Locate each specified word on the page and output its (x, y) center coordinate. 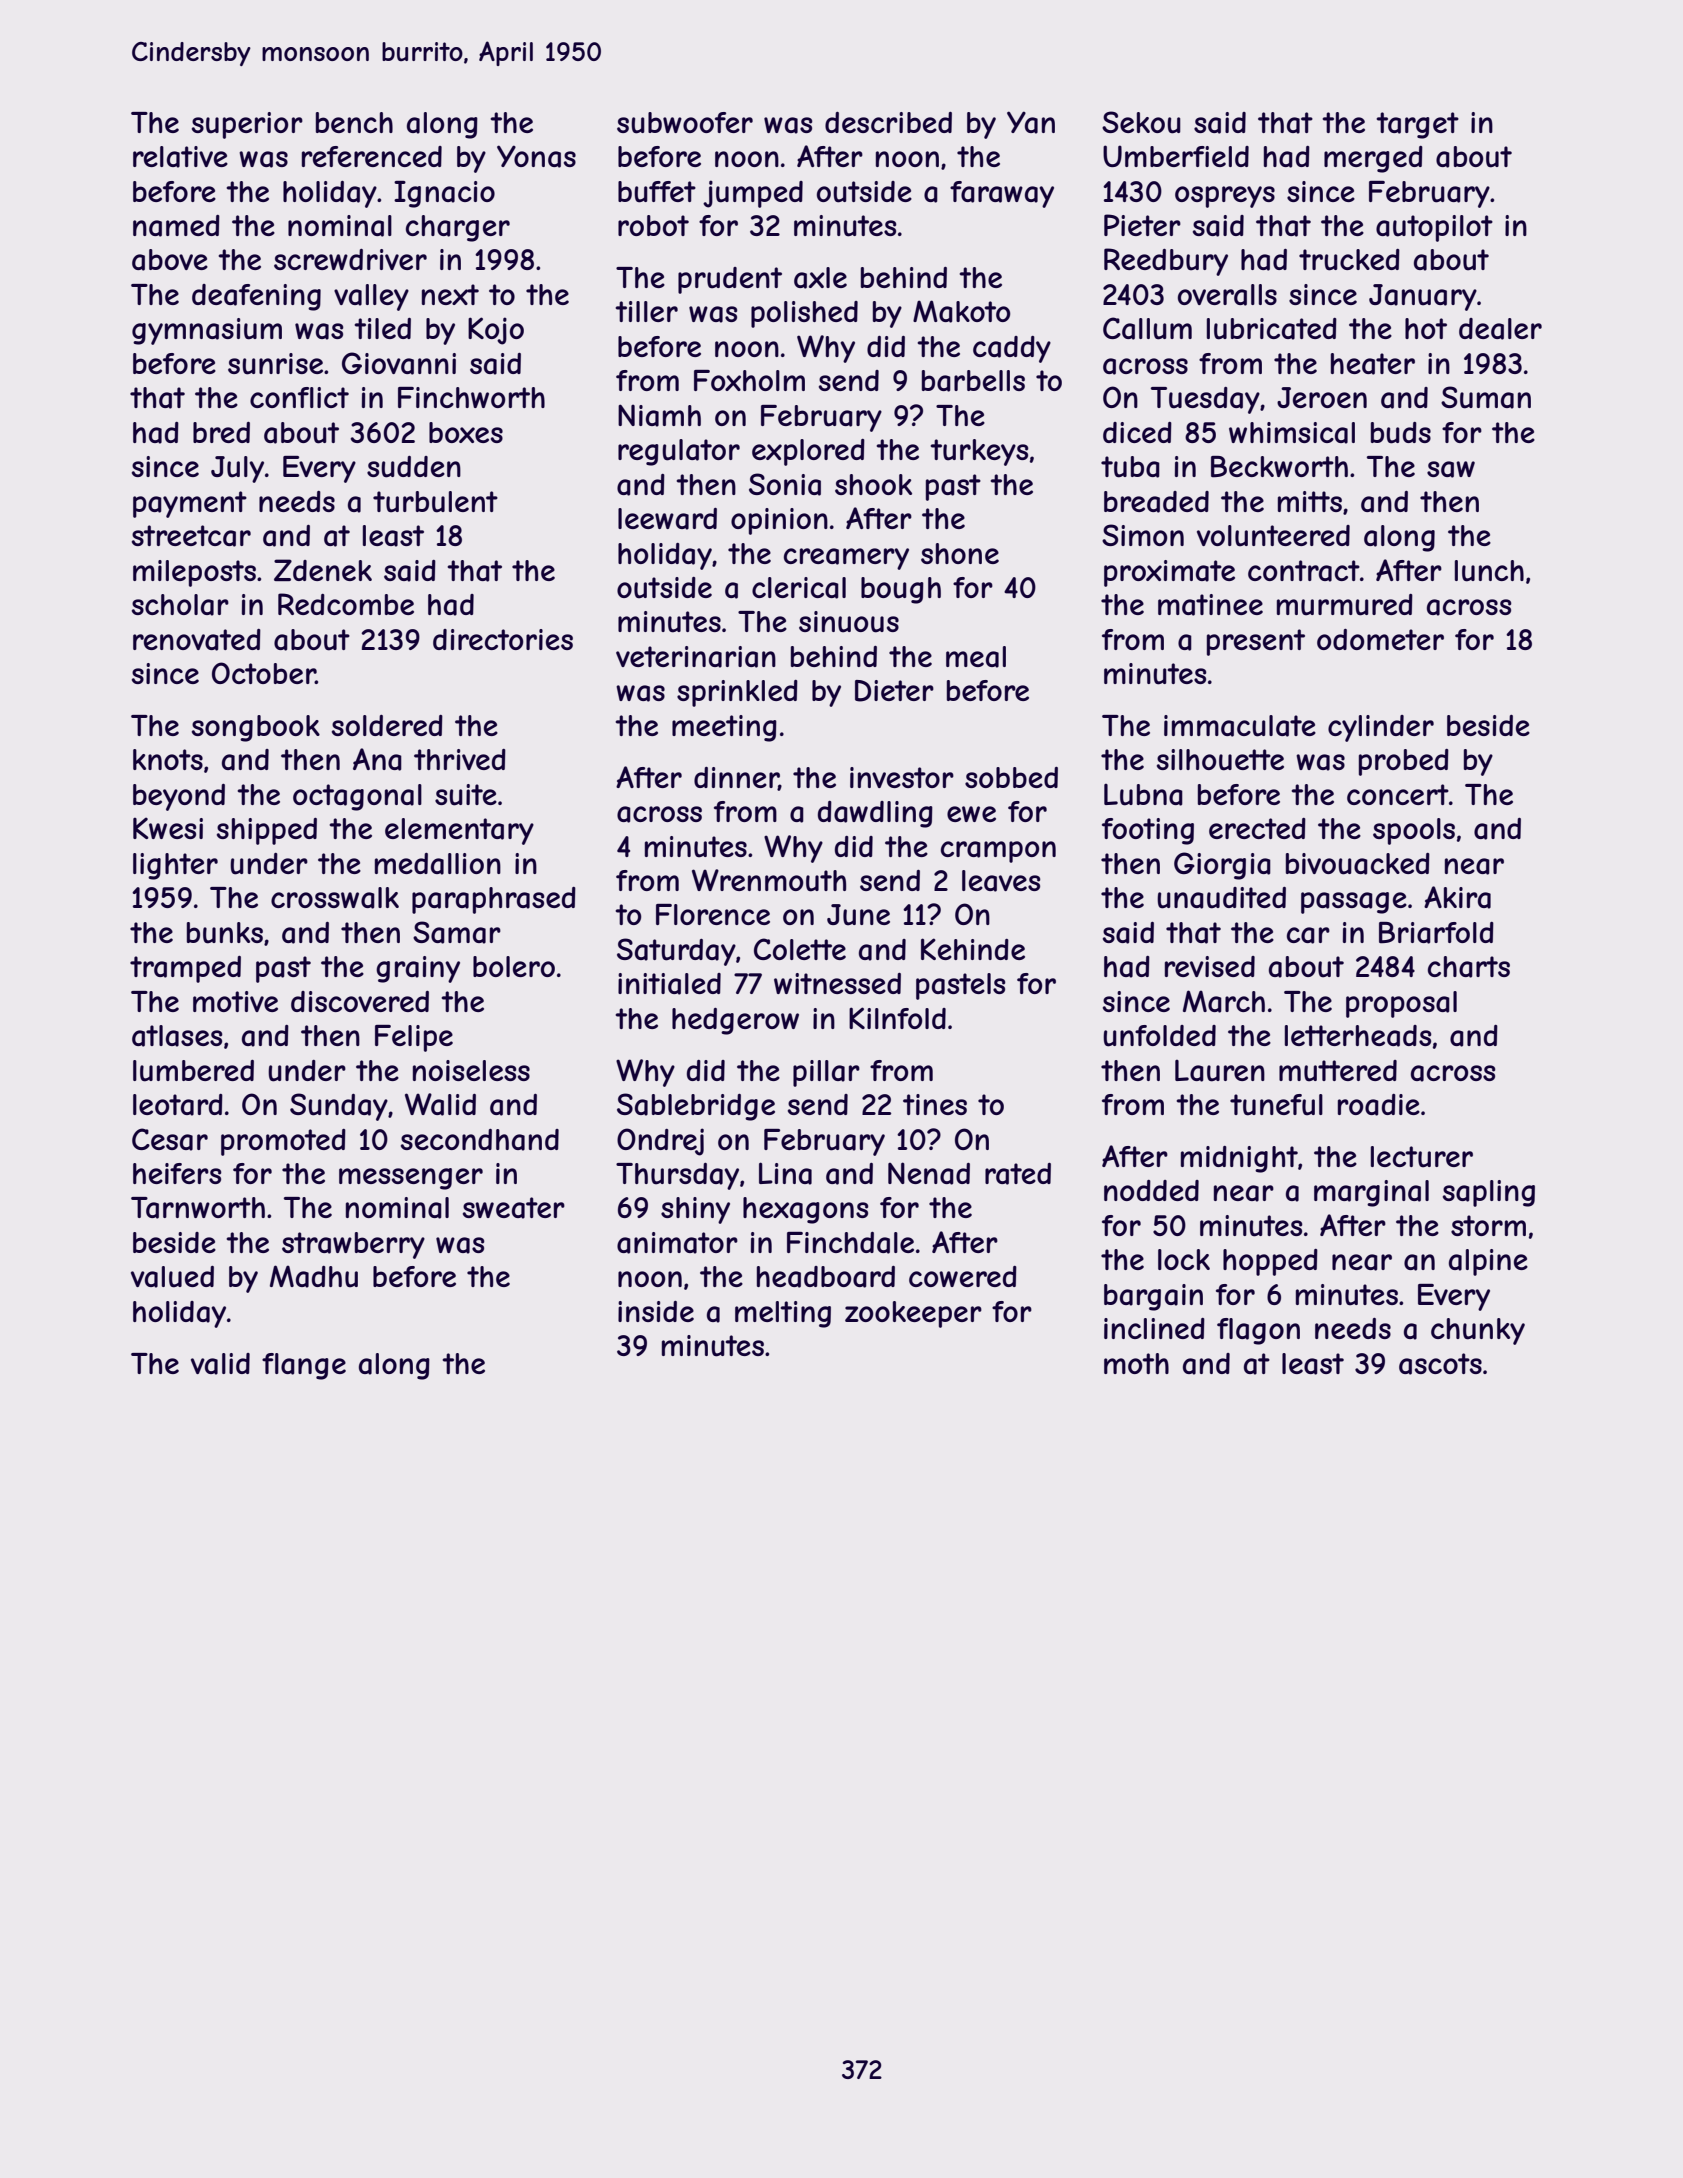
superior (247, 125)
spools (1414, 831)
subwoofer (685, 123)
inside (656, 1311)
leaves (1001, 881)
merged (1373, 159)
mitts (1310, 501)
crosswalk (335, 898)
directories (503, 639)
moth (1136, 1363)
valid (220, 1364)
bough (901, 590)
